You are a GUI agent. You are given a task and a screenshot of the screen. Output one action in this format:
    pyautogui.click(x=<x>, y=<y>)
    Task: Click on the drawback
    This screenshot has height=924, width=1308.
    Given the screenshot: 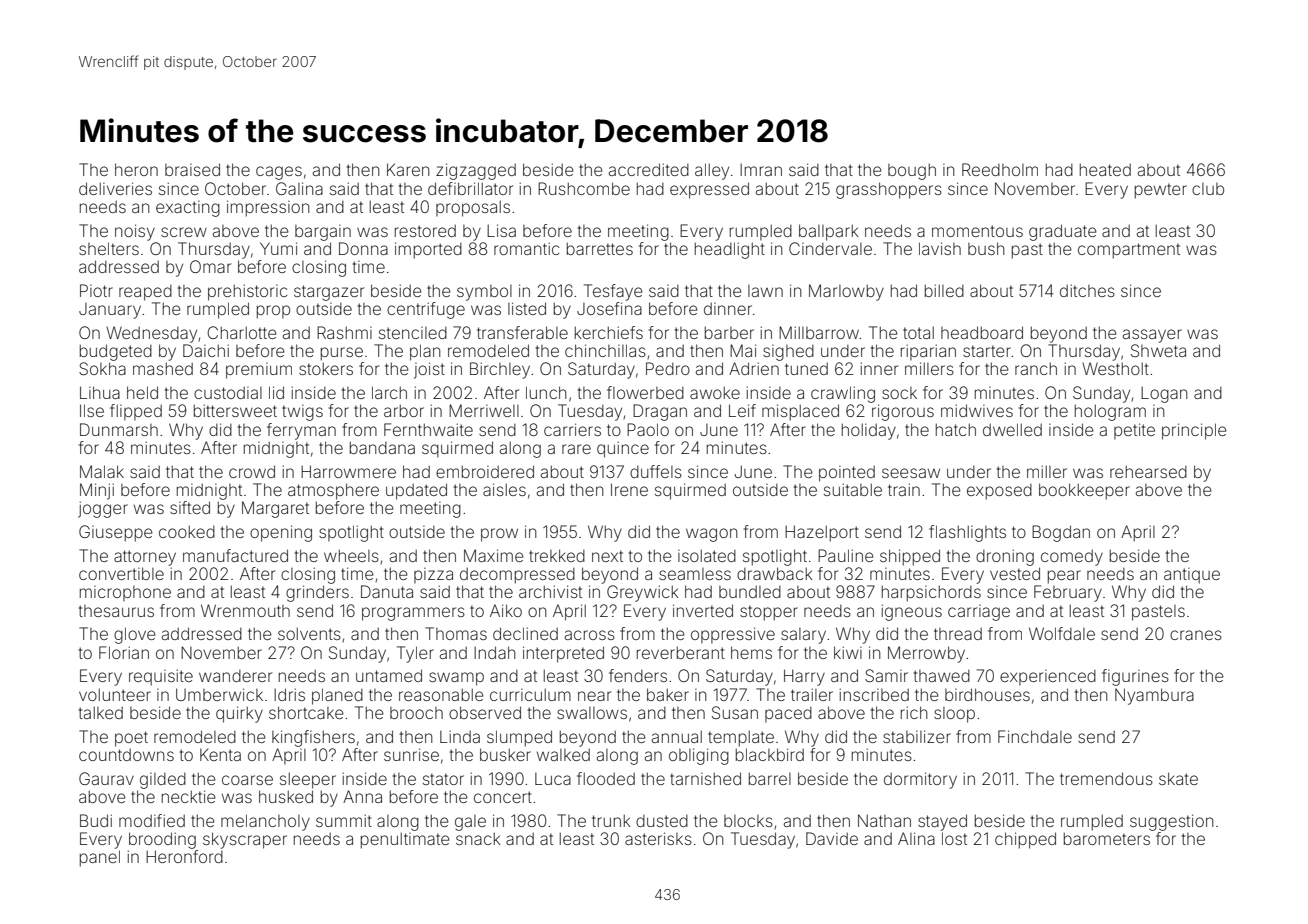 What is the action you would take?
    pyautogui.click(x=775, y=573)
